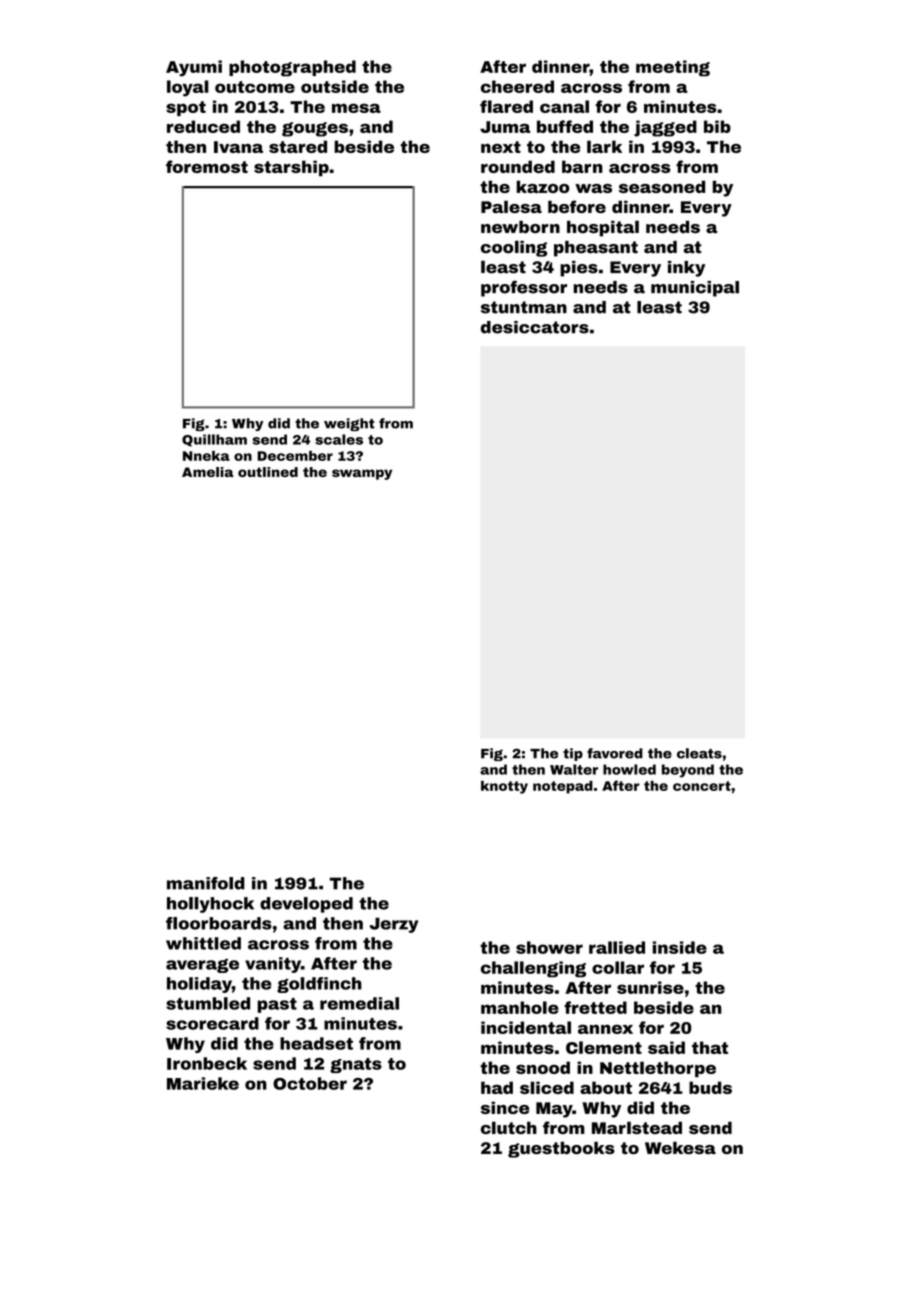 The height and width of the screenshot is (1293, 911). Describe the element at coordinates (504, 787) in the screenshot. I see `knotty` at that location.
